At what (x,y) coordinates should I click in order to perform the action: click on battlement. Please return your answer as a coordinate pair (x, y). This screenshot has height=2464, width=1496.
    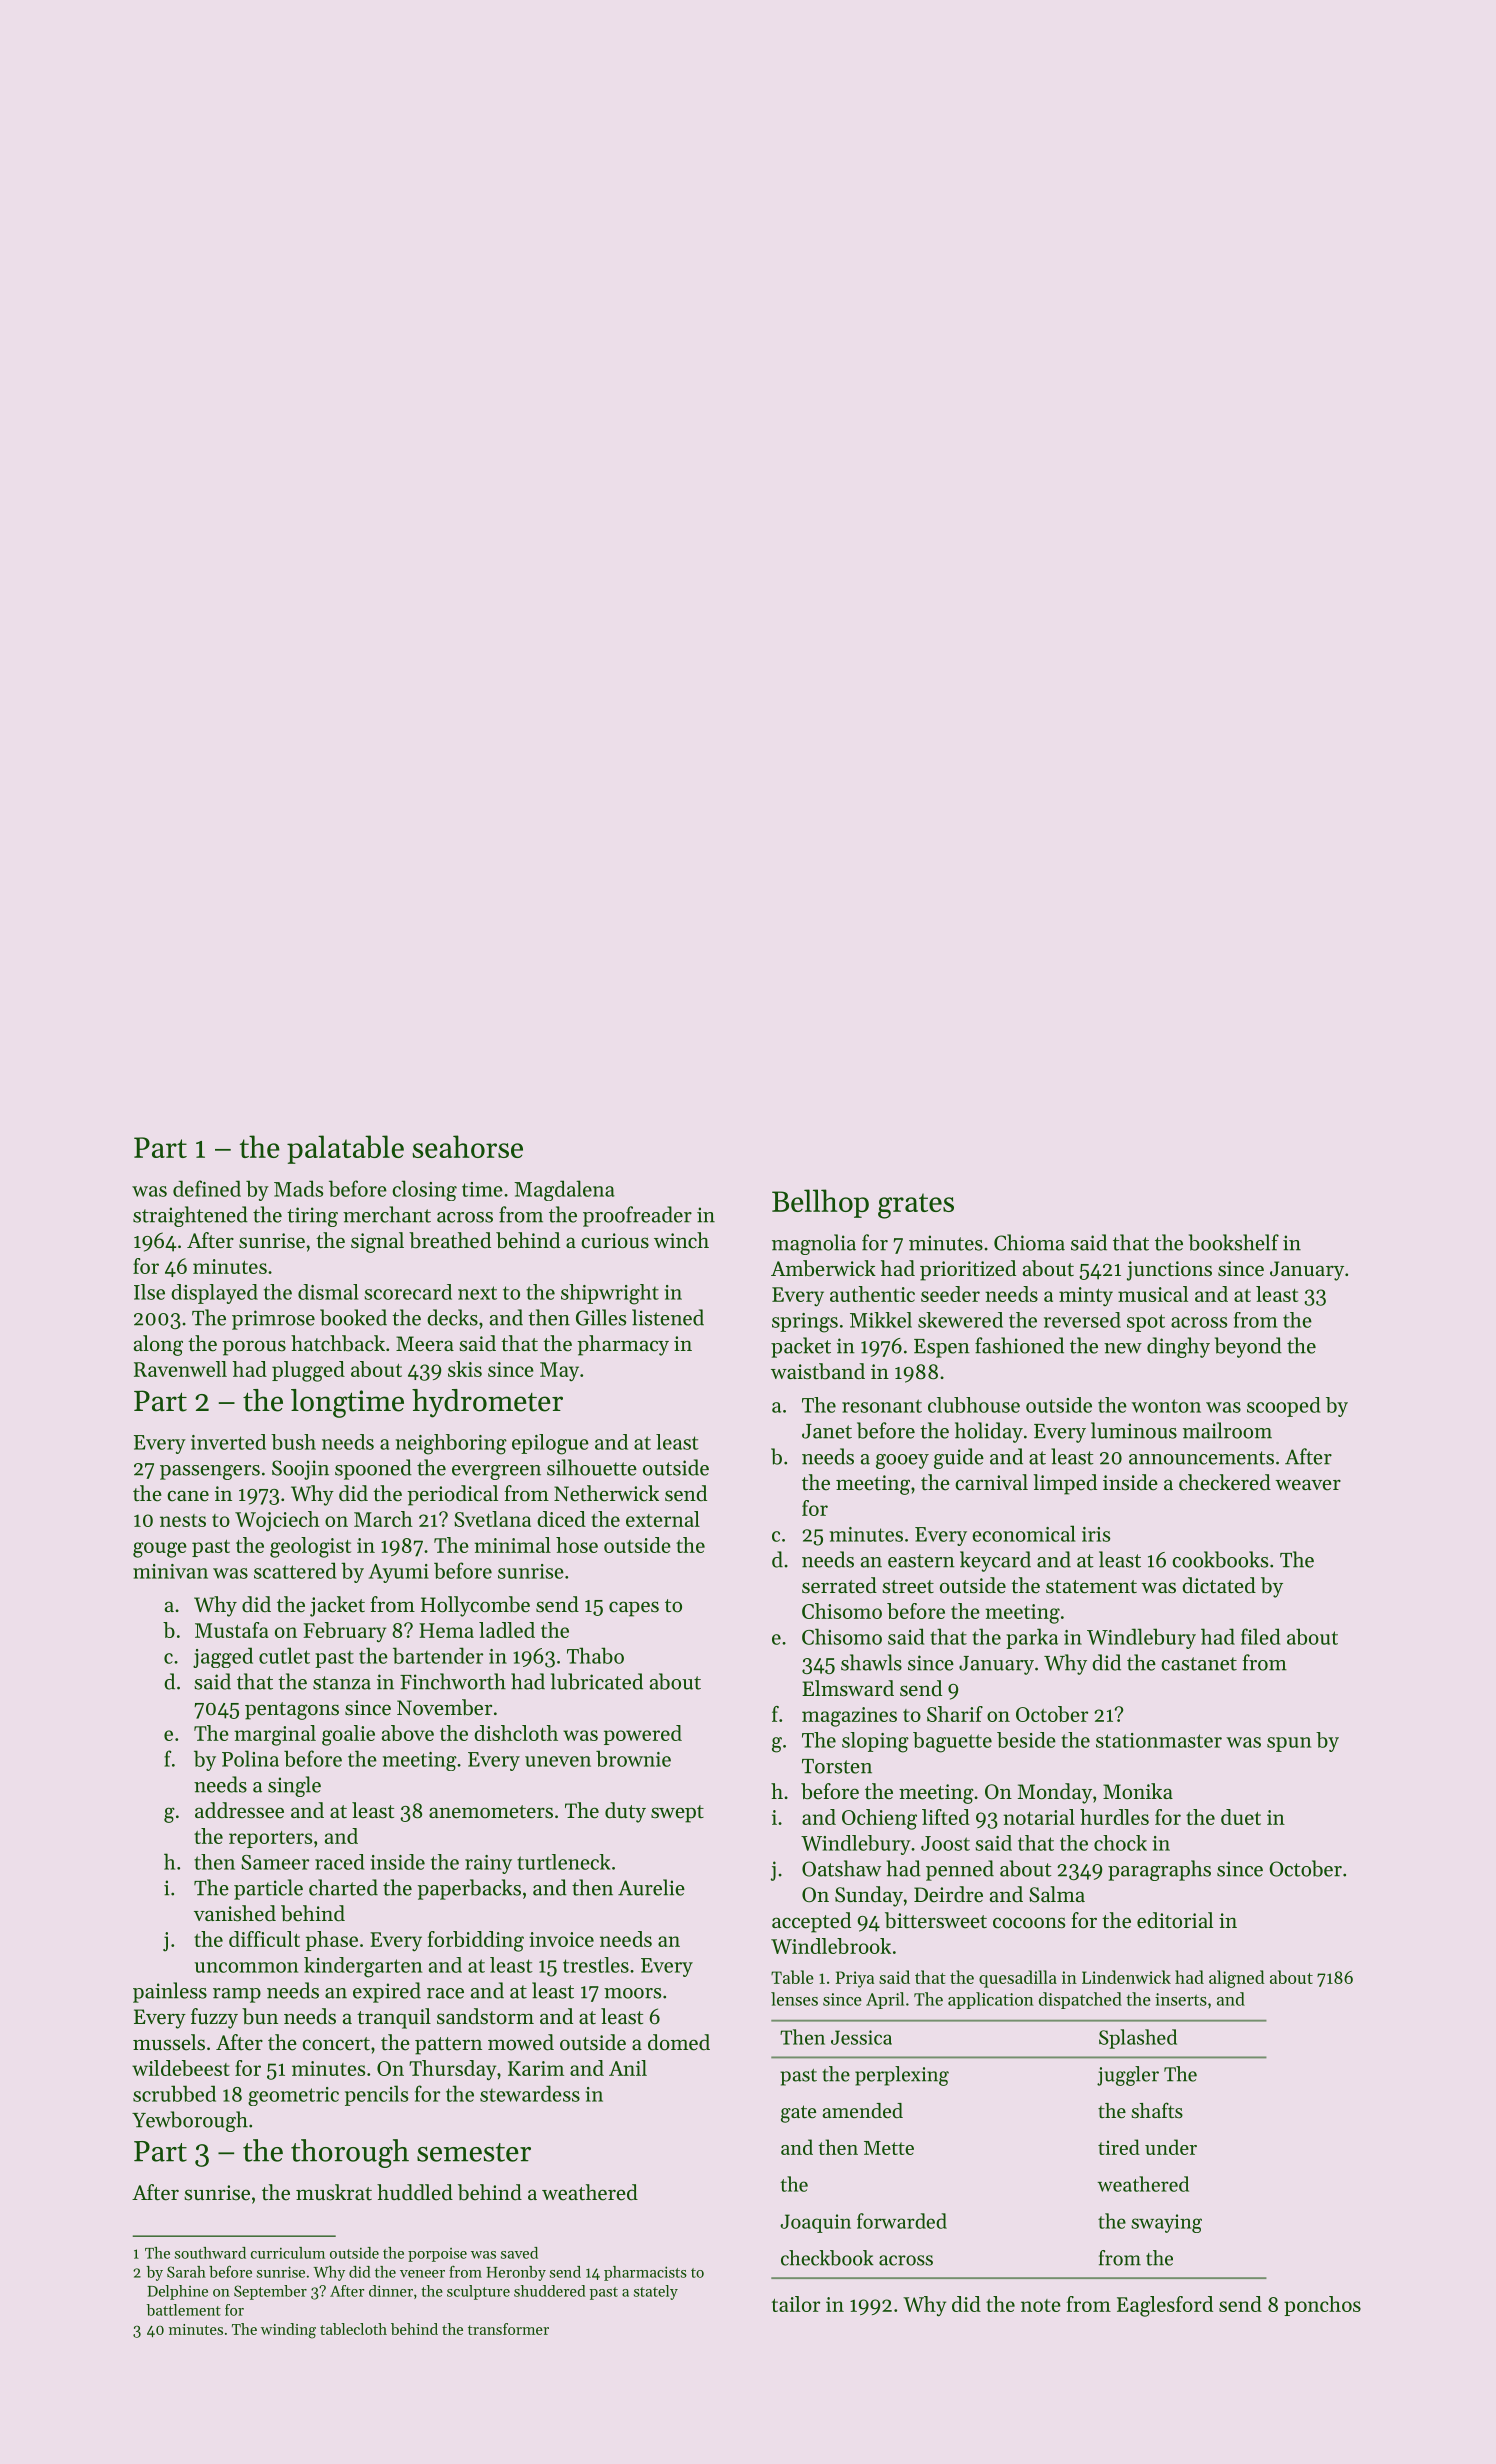
    Looking at the image, I should click on (184, 2310).
